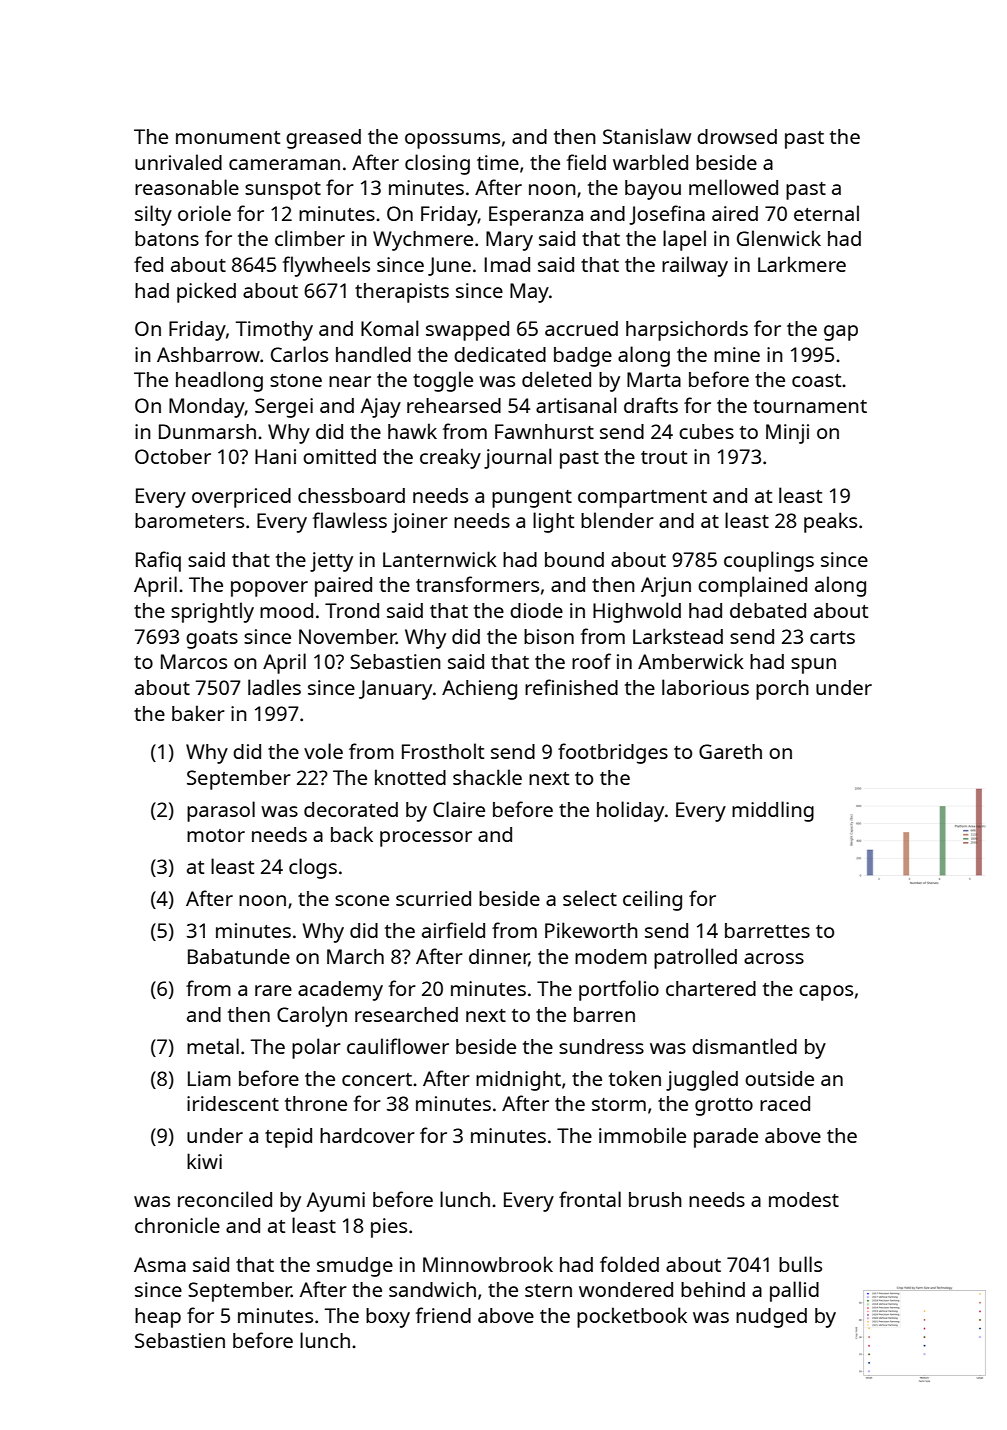 Image resolution: width=1007 pixels, height=1430 pixels. What do you see at coordinates (221, 811) in the document?
I see `parasol` at bounding box center [221, 811].
